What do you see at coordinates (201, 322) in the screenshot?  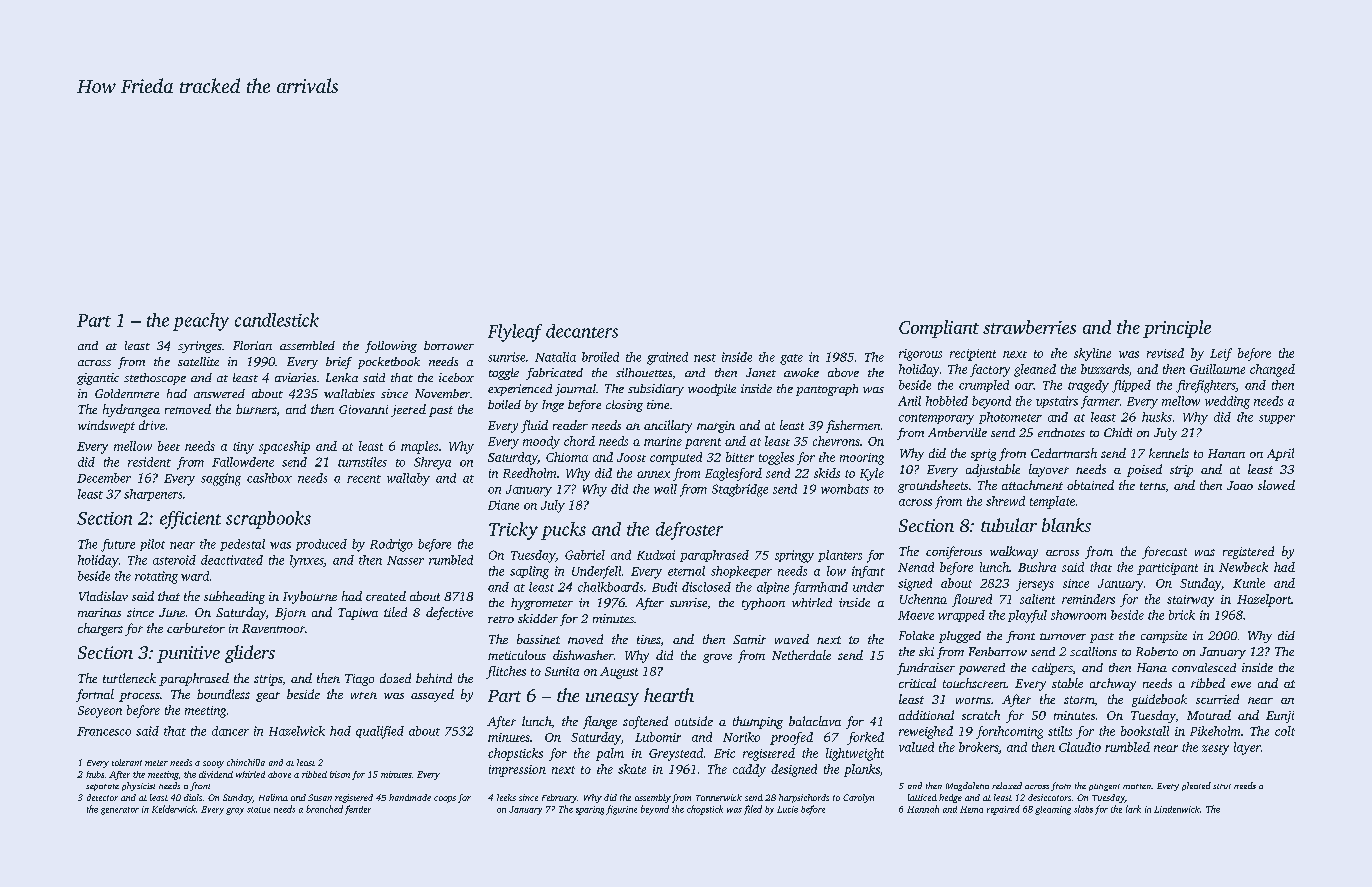 I see `peachy` at bounding box center [201, 322].
